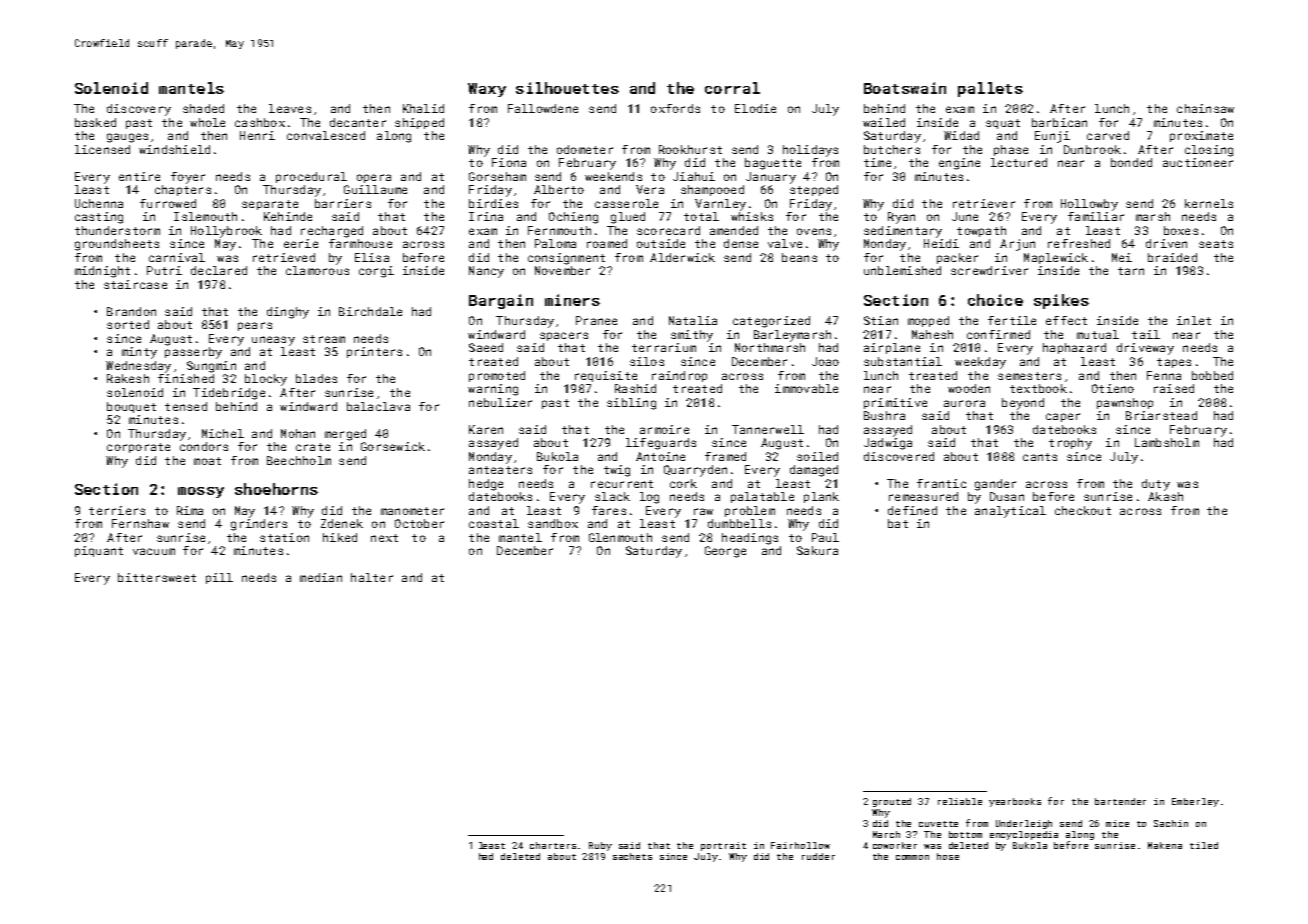  Describe the element at coordinates (632, 856) in the screenshot. I see `sachets` at that location.
